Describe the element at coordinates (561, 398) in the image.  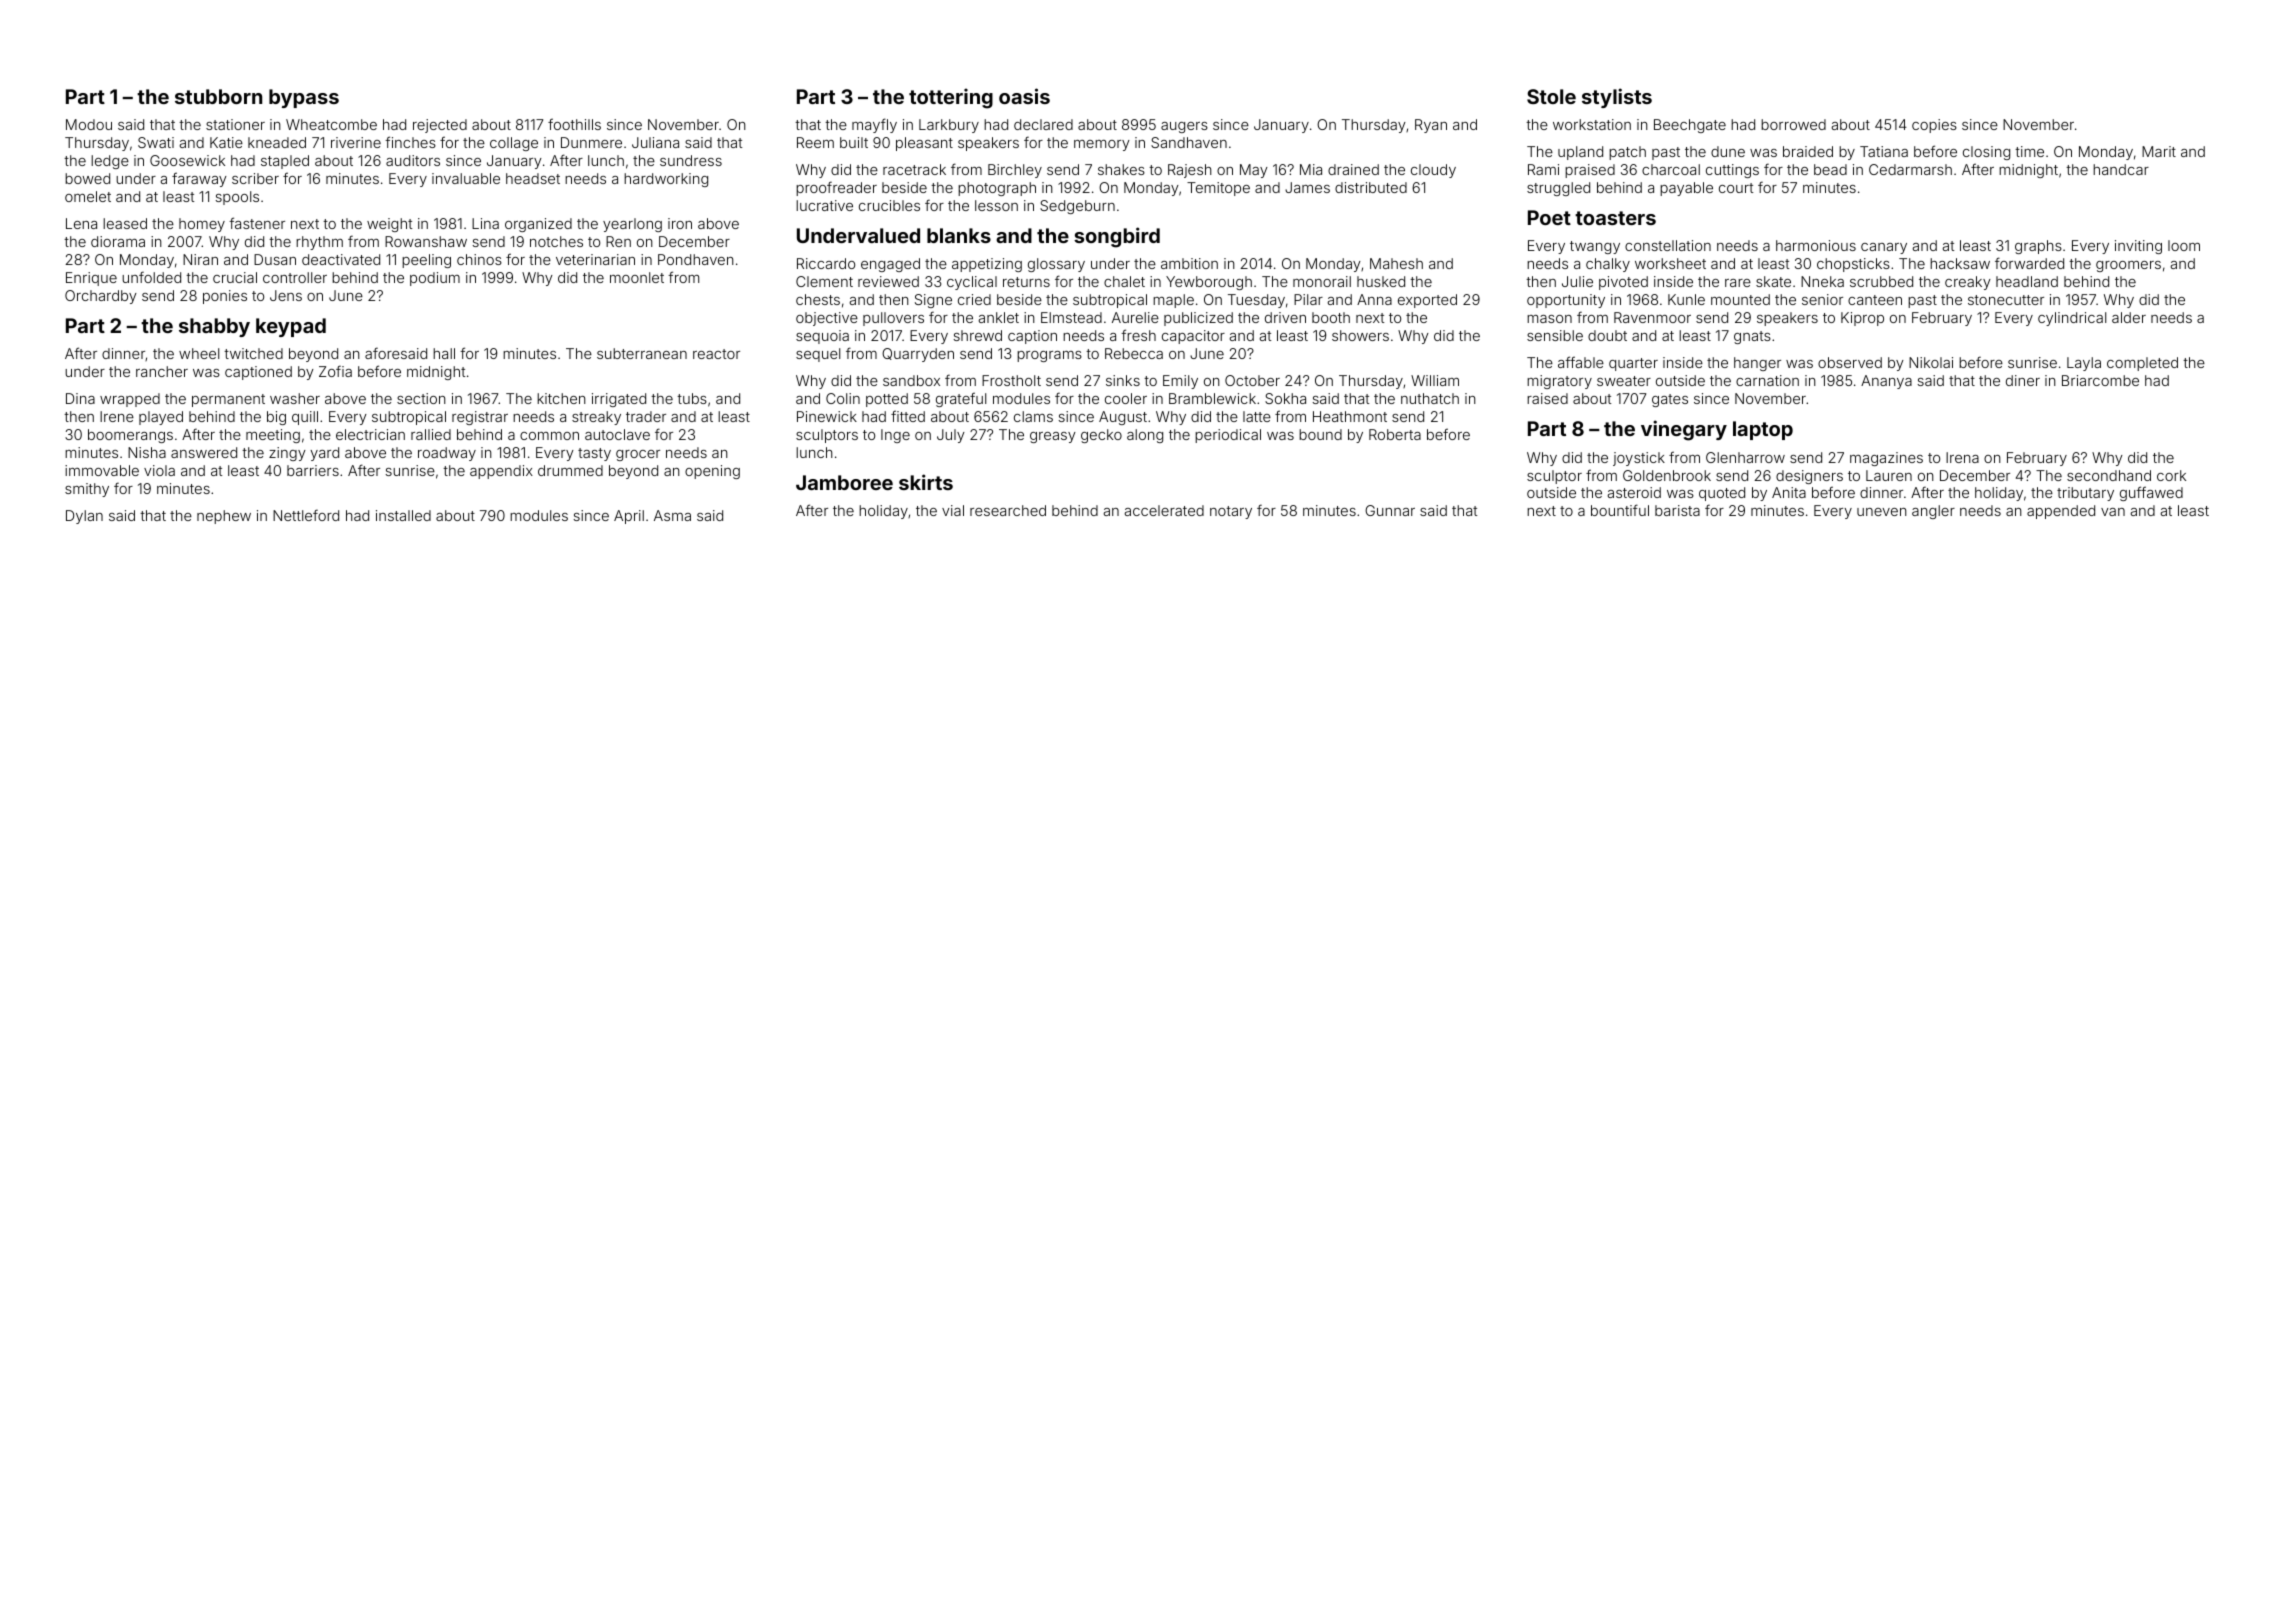
I see `kitchen` at that location.
